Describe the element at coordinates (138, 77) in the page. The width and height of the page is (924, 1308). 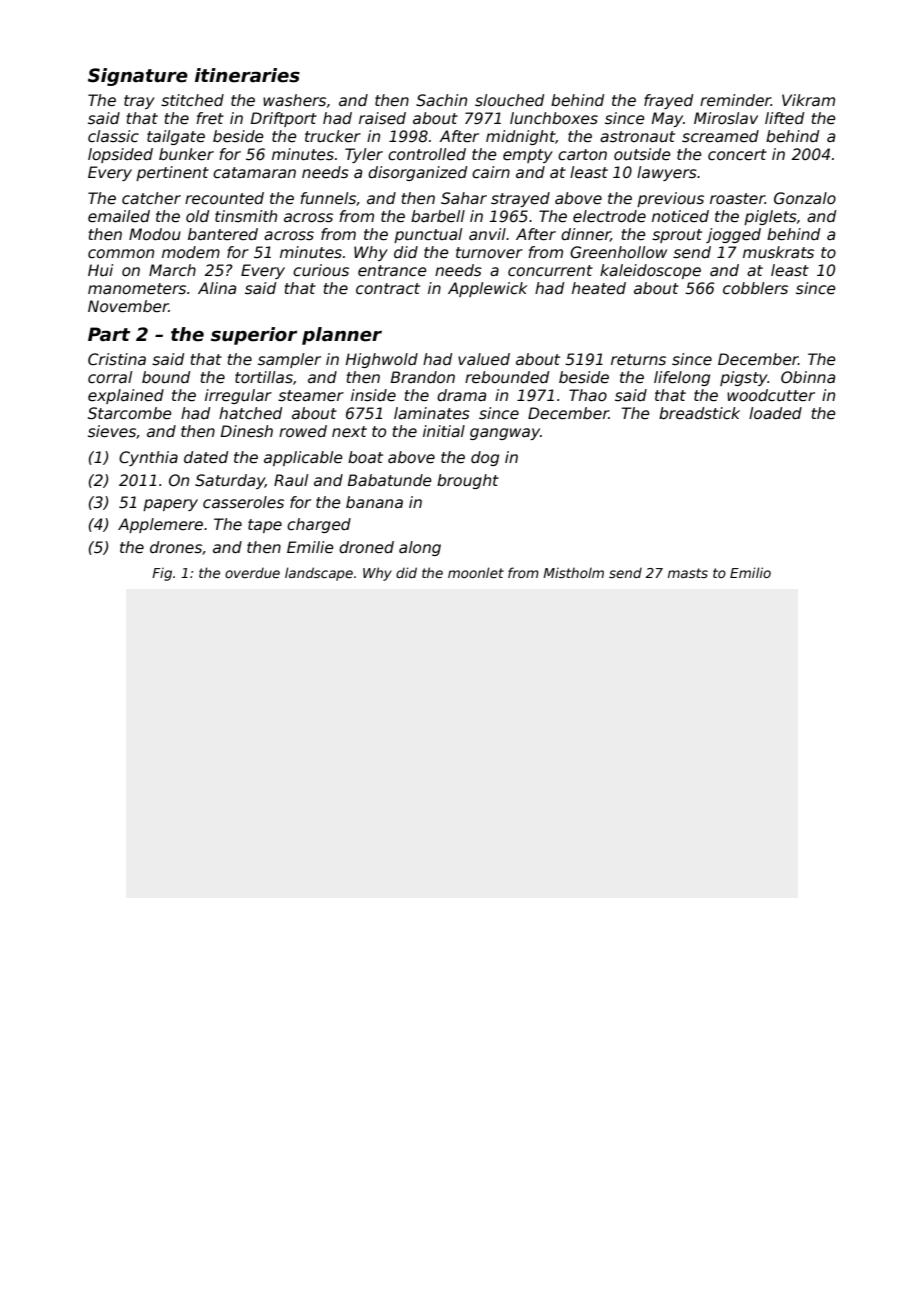
I see `Signature` at that location.
